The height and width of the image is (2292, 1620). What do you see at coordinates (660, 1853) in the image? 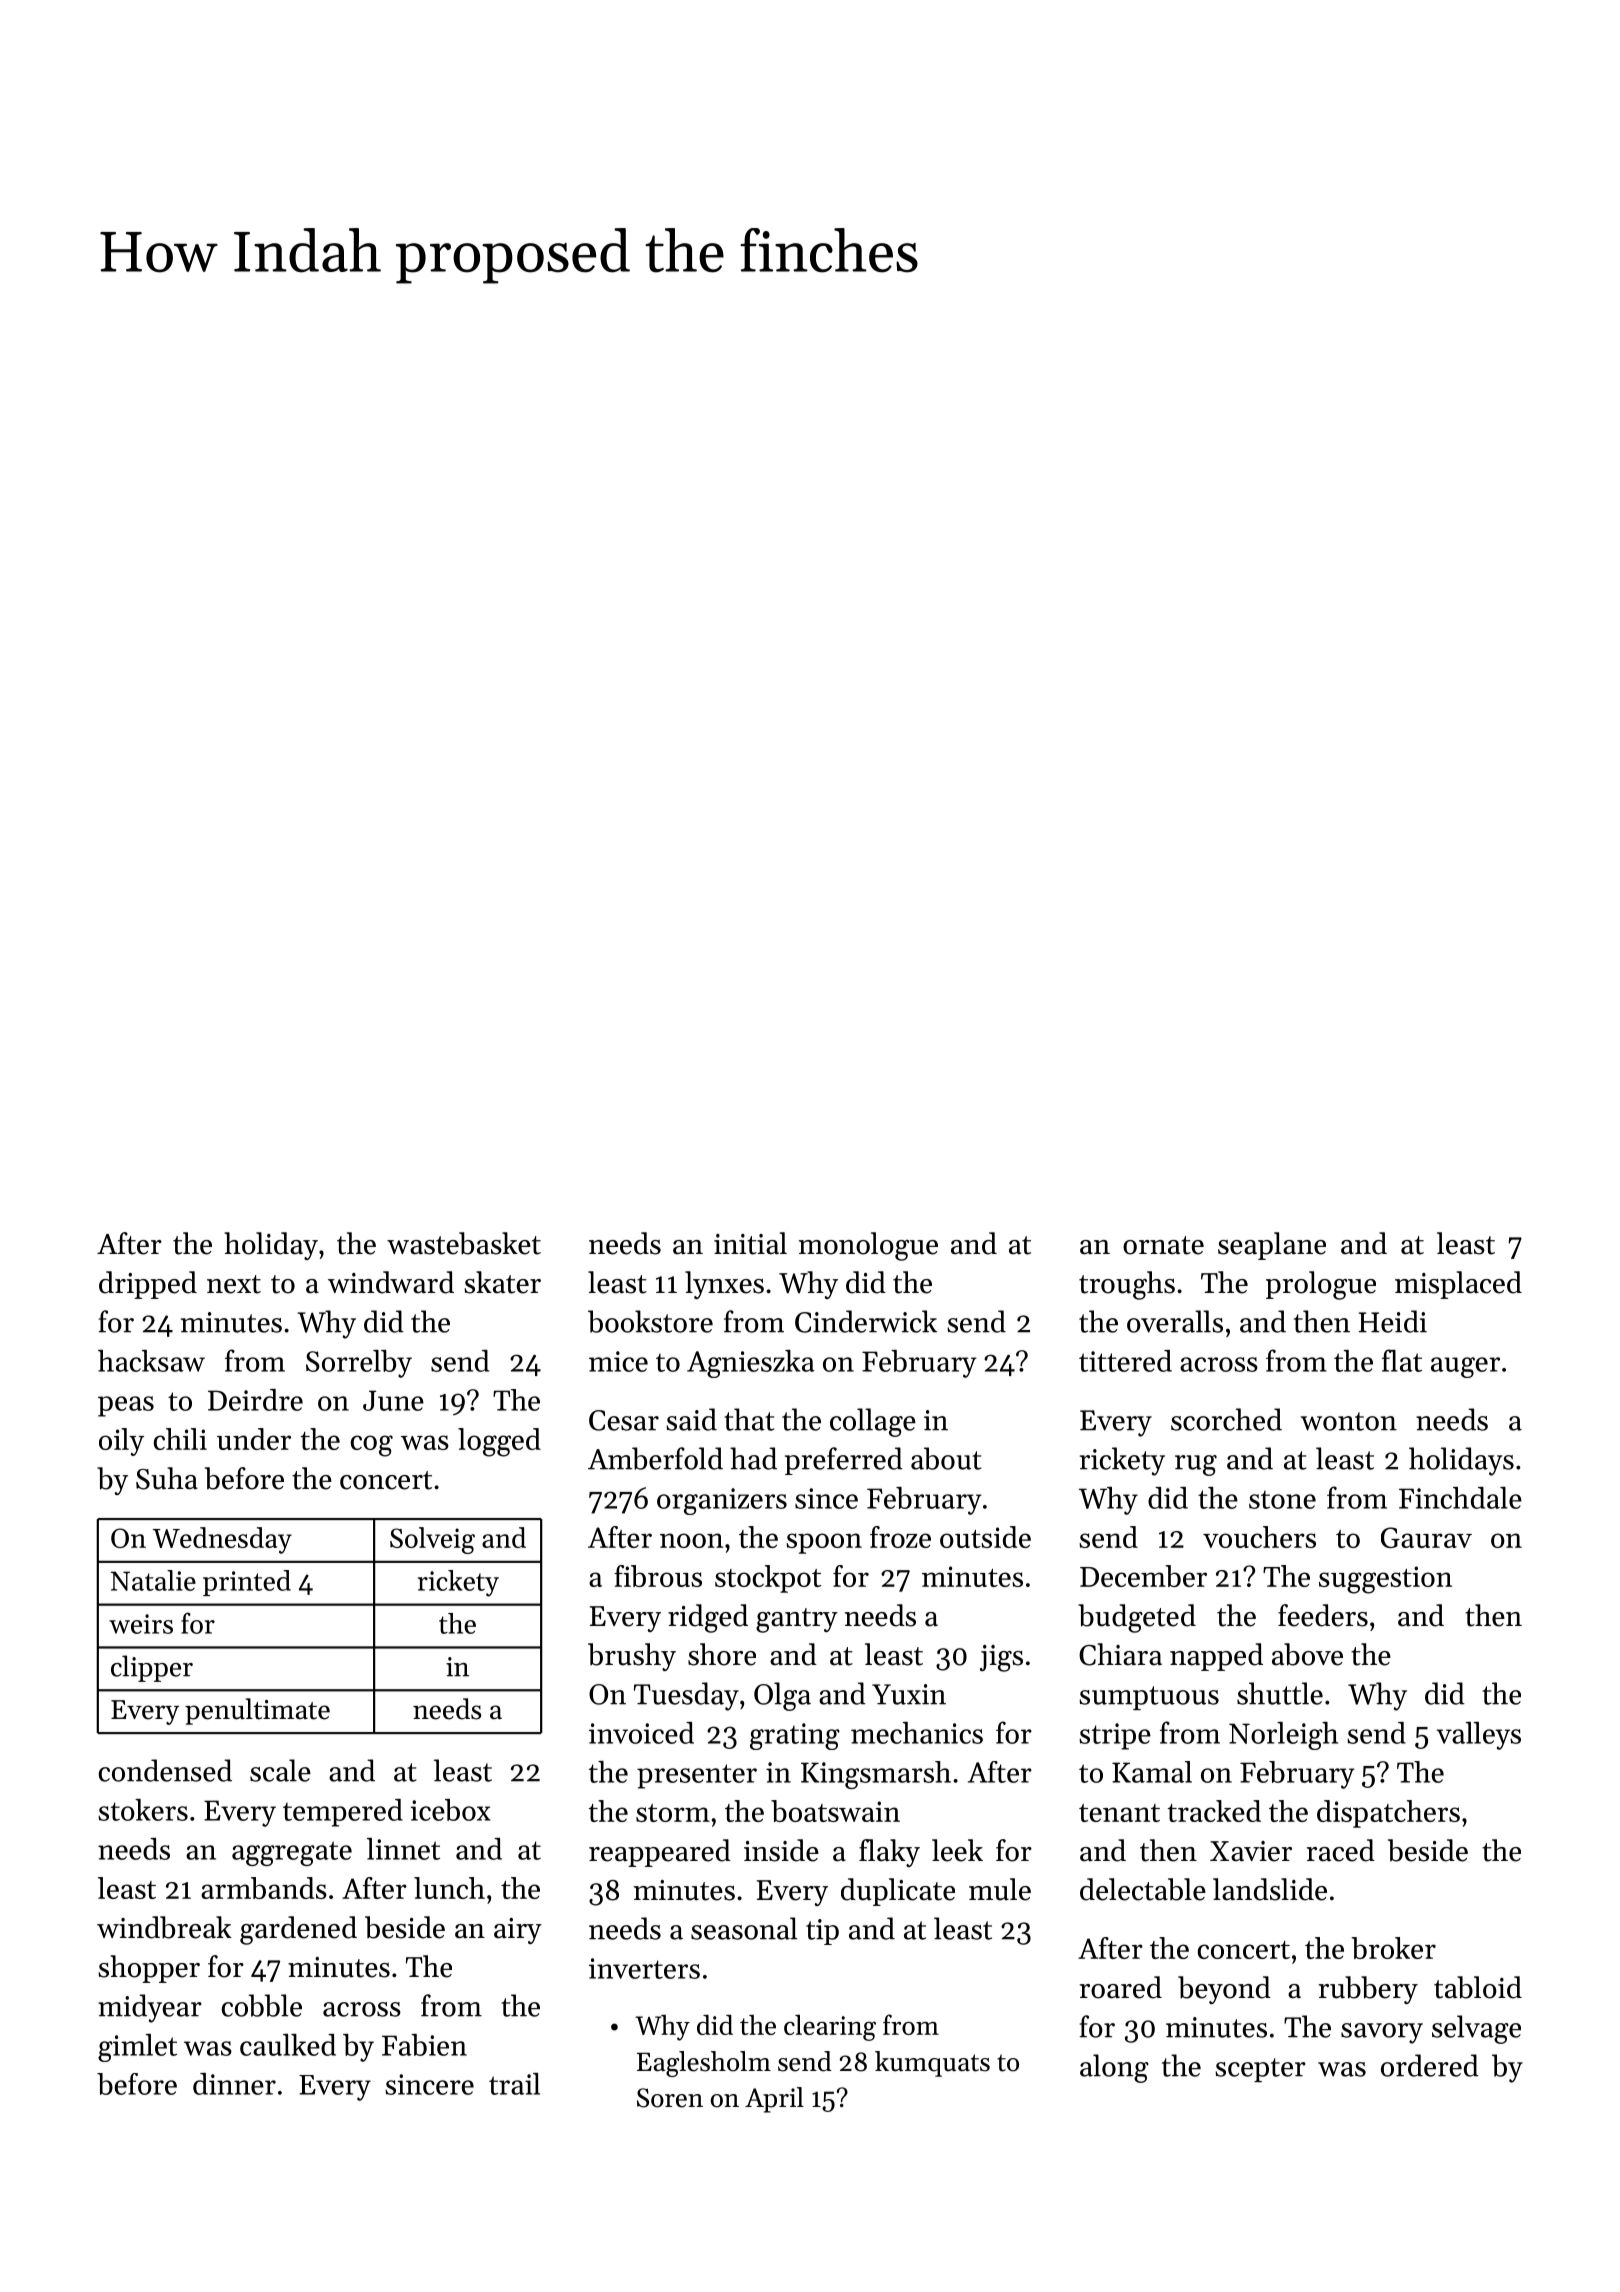
I see `reappeared` at bounding box center [660, 1853].
